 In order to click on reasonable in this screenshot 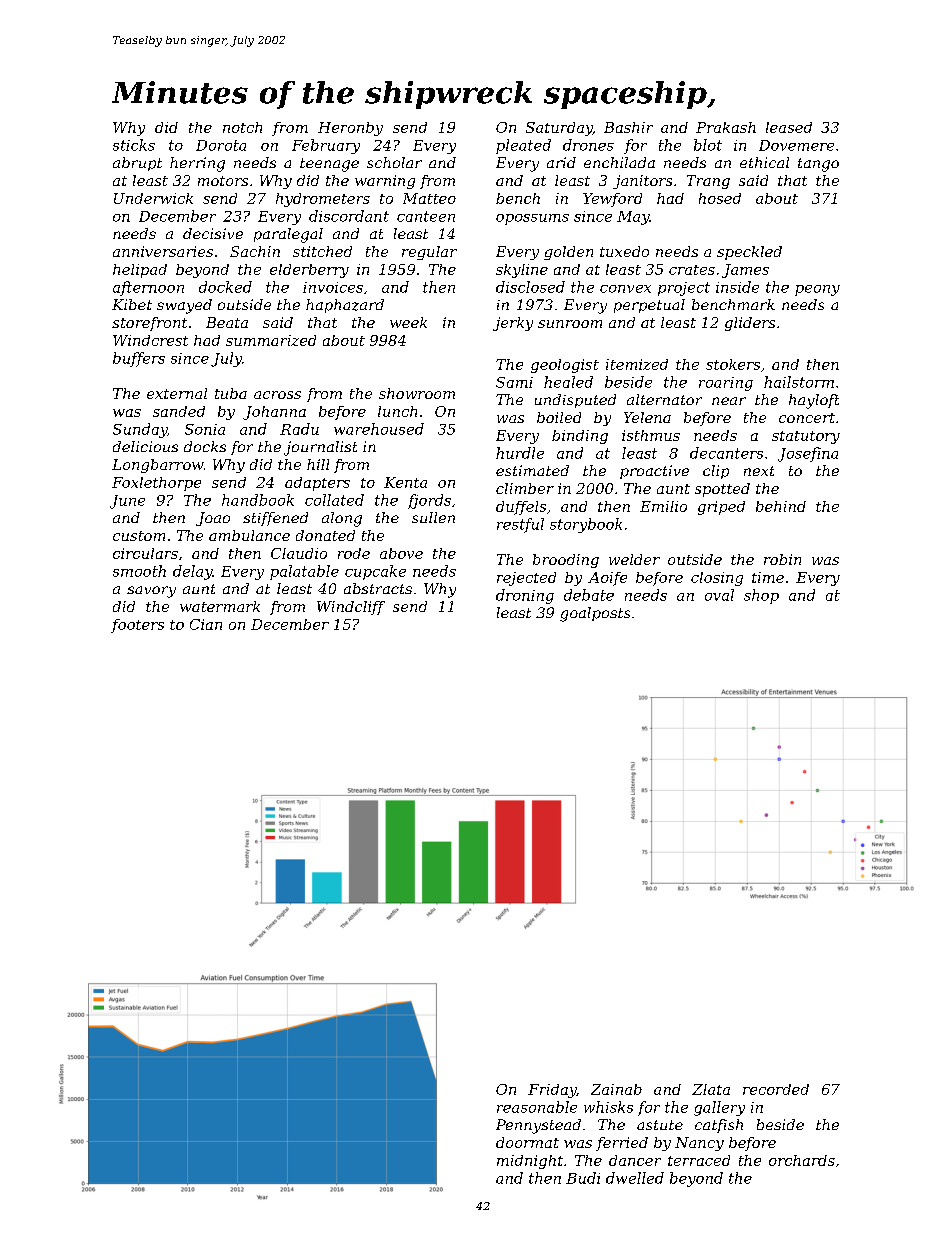, I will do `click(537, 1107)`.
